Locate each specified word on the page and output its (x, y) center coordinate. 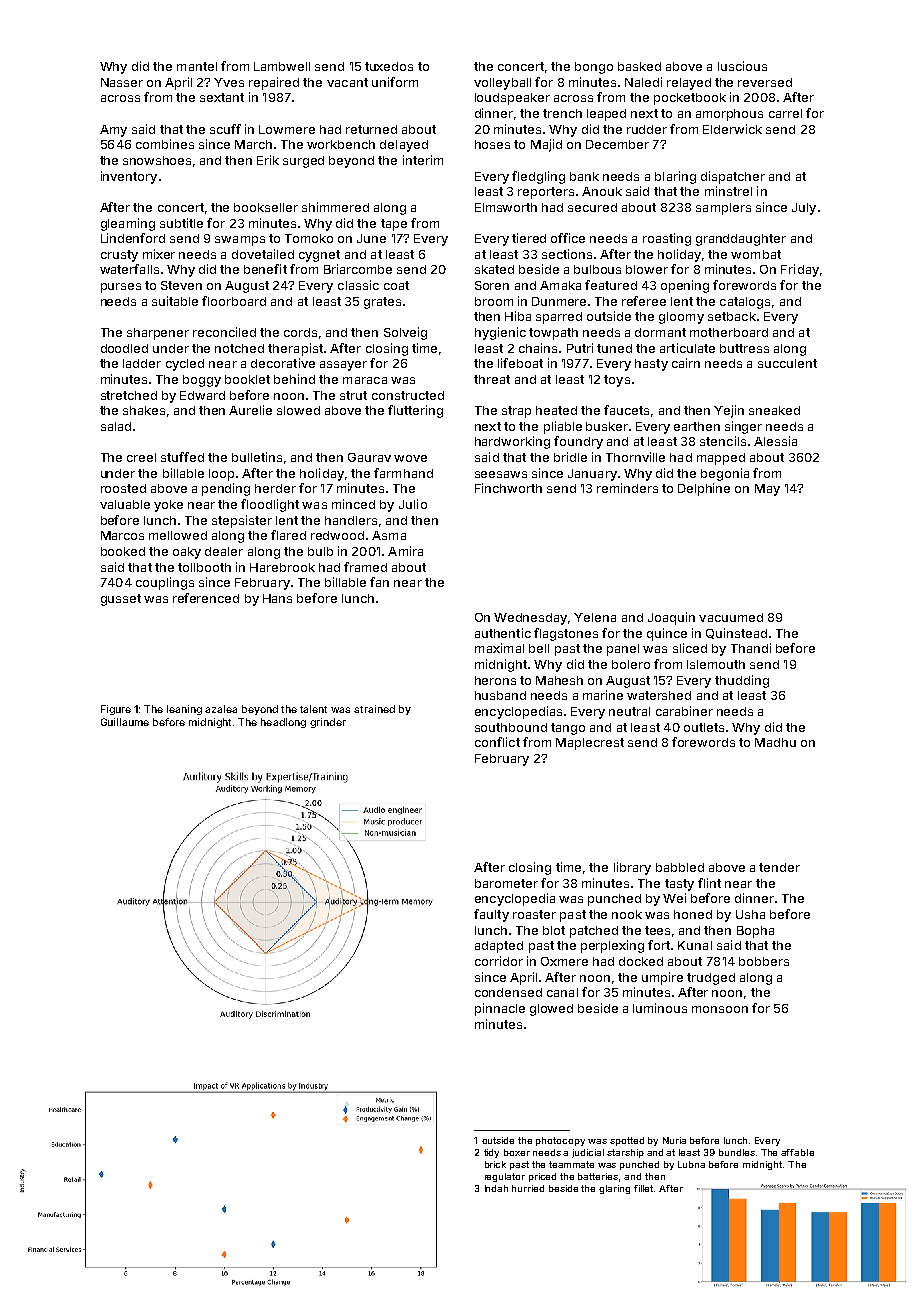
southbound (511, 727)
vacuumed (731, 617)
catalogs (745, 303)
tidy (491, 1153)
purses (121, 288)
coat (396, 285)
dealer (224, 551)
